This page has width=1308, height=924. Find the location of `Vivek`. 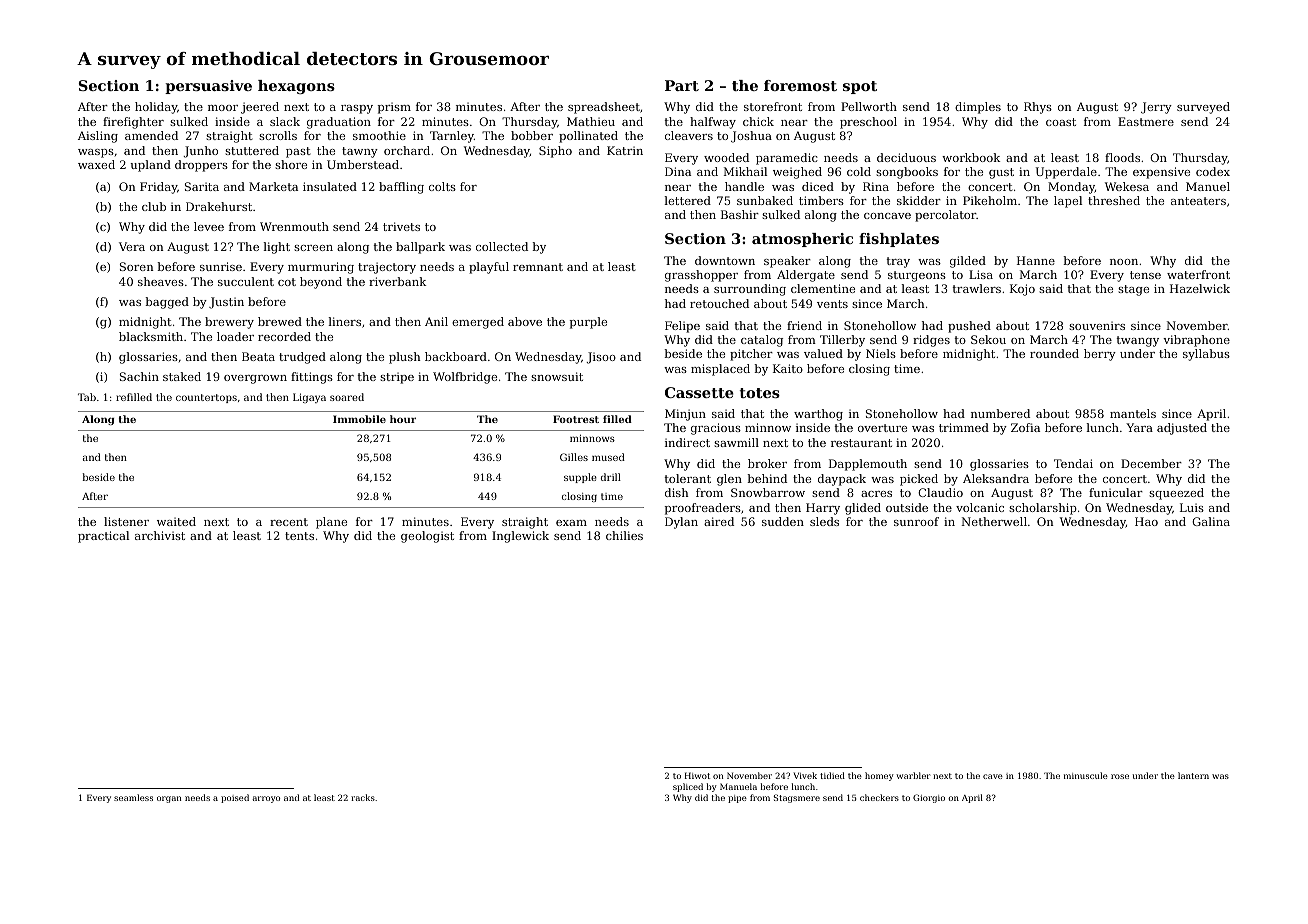

Vivek is located at coordinates (805, 775).
